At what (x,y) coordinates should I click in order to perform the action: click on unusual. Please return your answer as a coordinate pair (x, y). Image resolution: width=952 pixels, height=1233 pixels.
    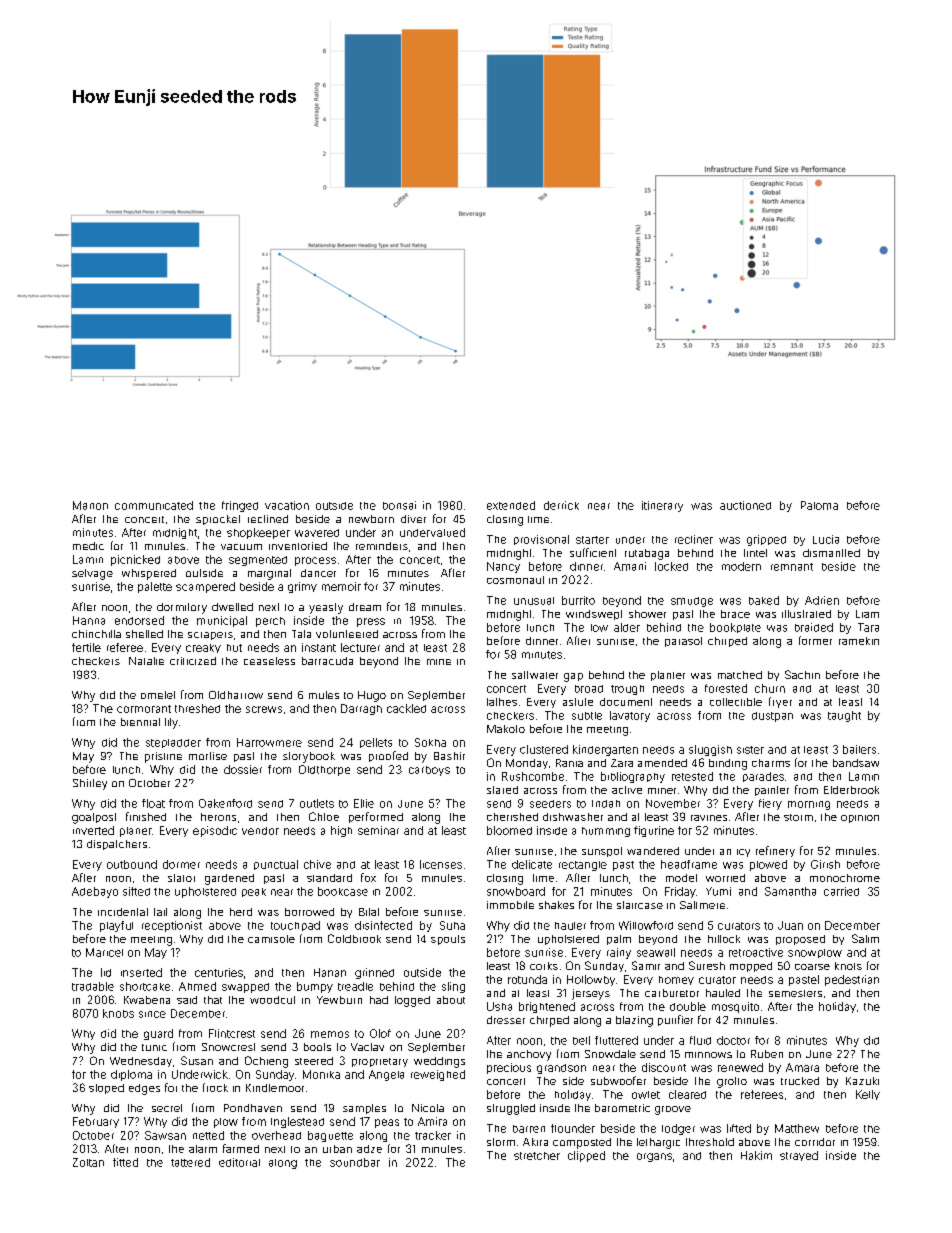
    Looking at the image, I should click on (534, 601).
